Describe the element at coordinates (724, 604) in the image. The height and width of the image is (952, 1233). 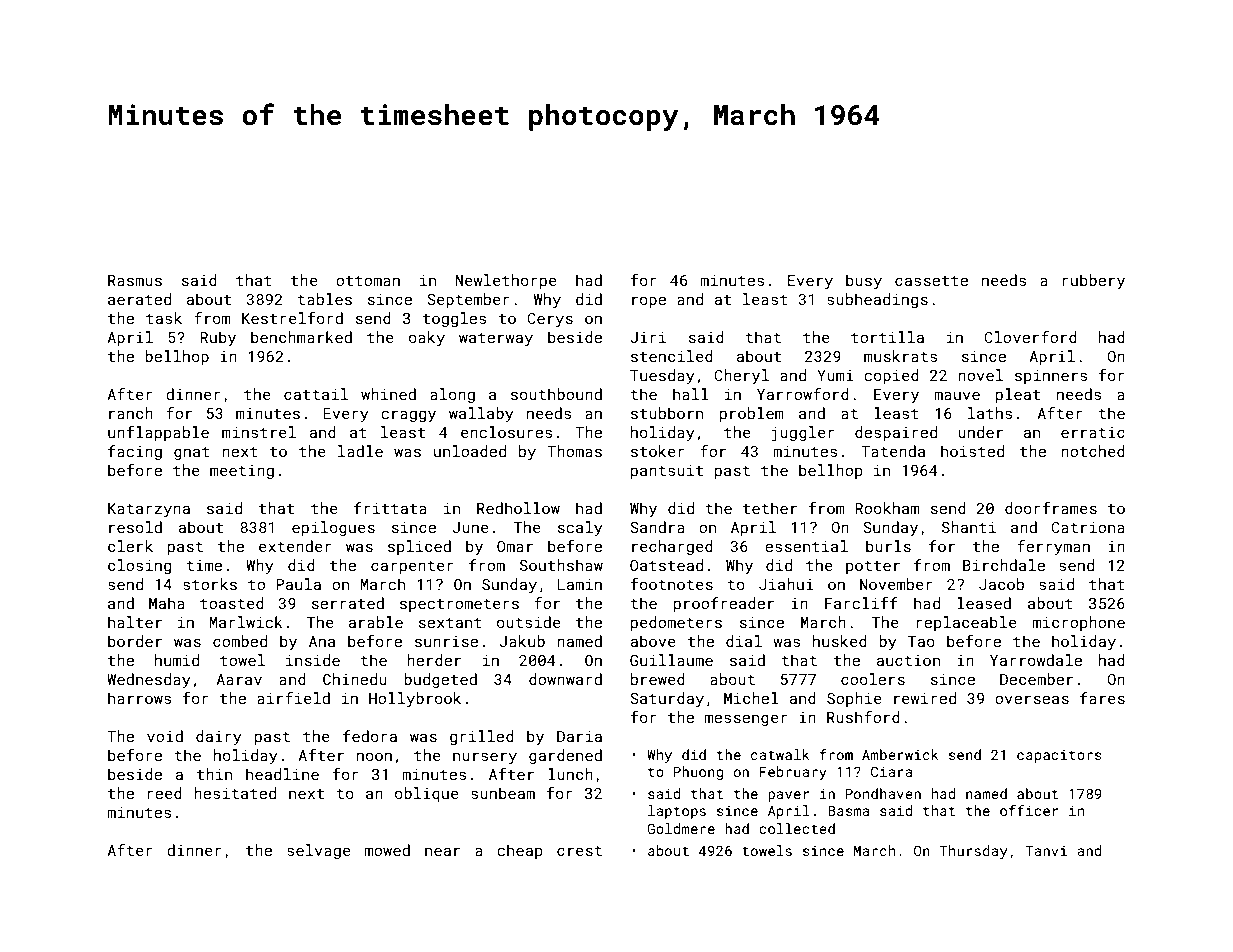
I see `proofreader` at that location.
